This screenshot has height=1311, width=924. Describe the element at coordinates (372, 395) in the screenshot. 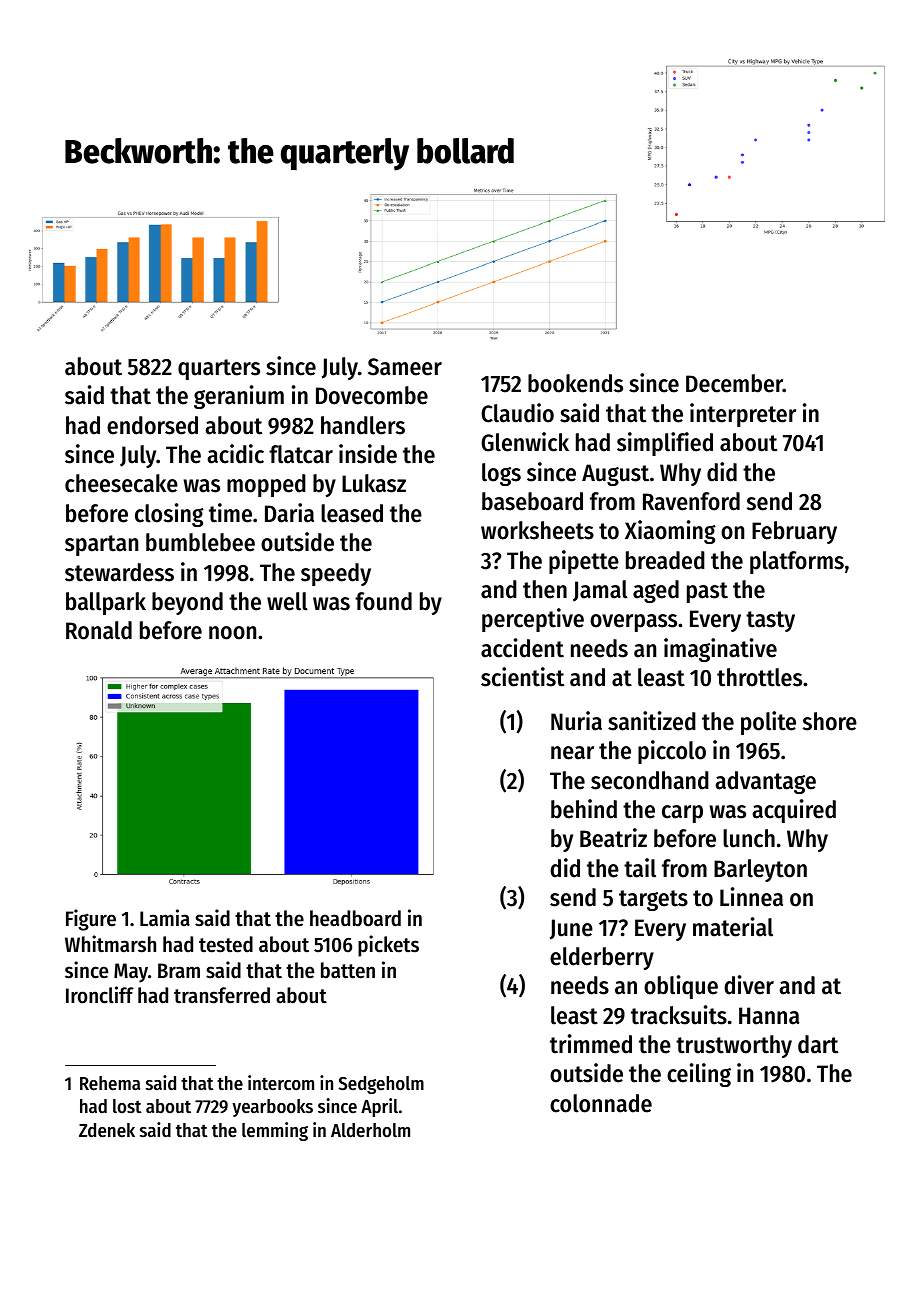

I see `Dovecombe` at that location.
